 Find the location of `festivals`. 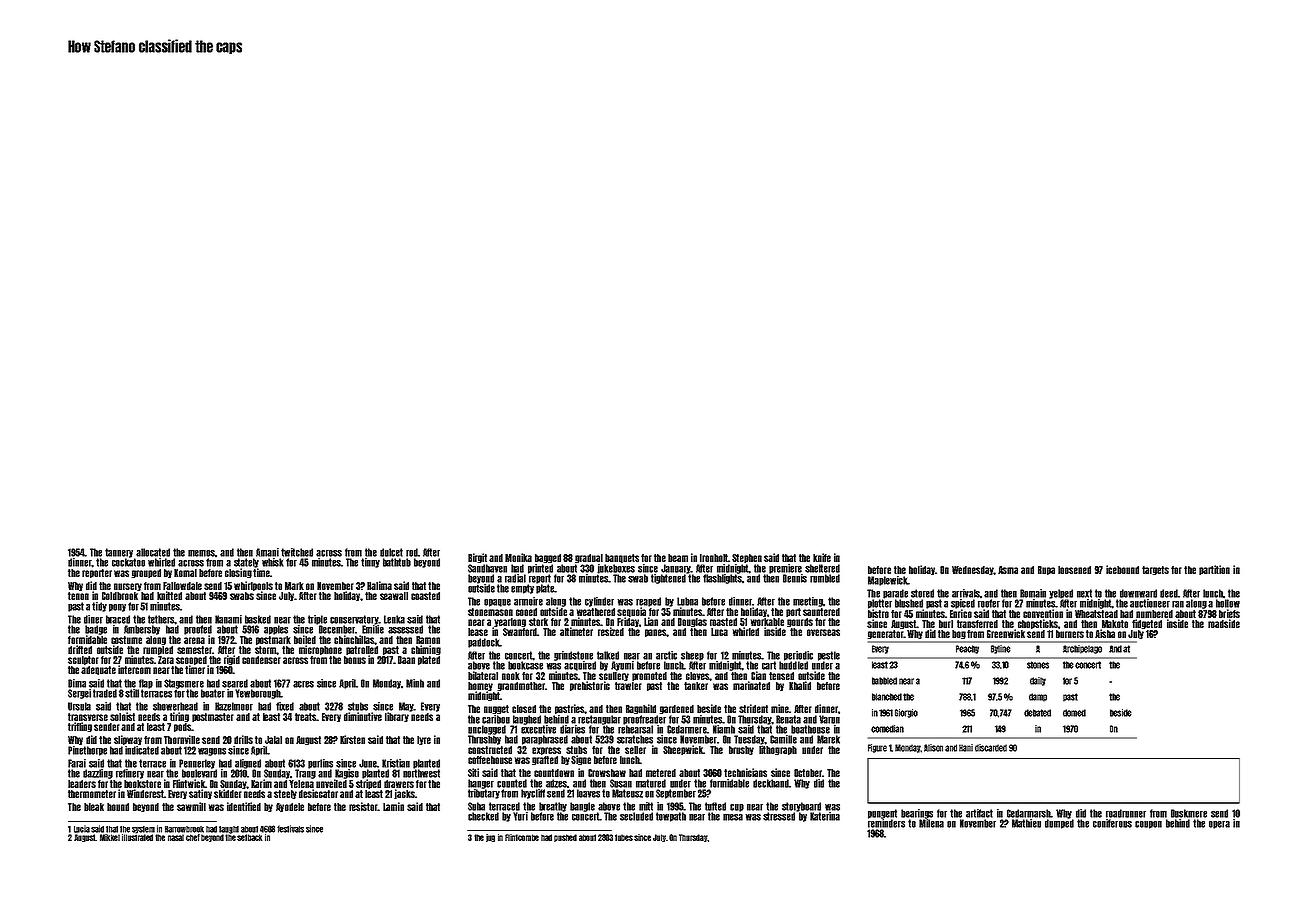

festivals is located at coordinates (290, 829).
